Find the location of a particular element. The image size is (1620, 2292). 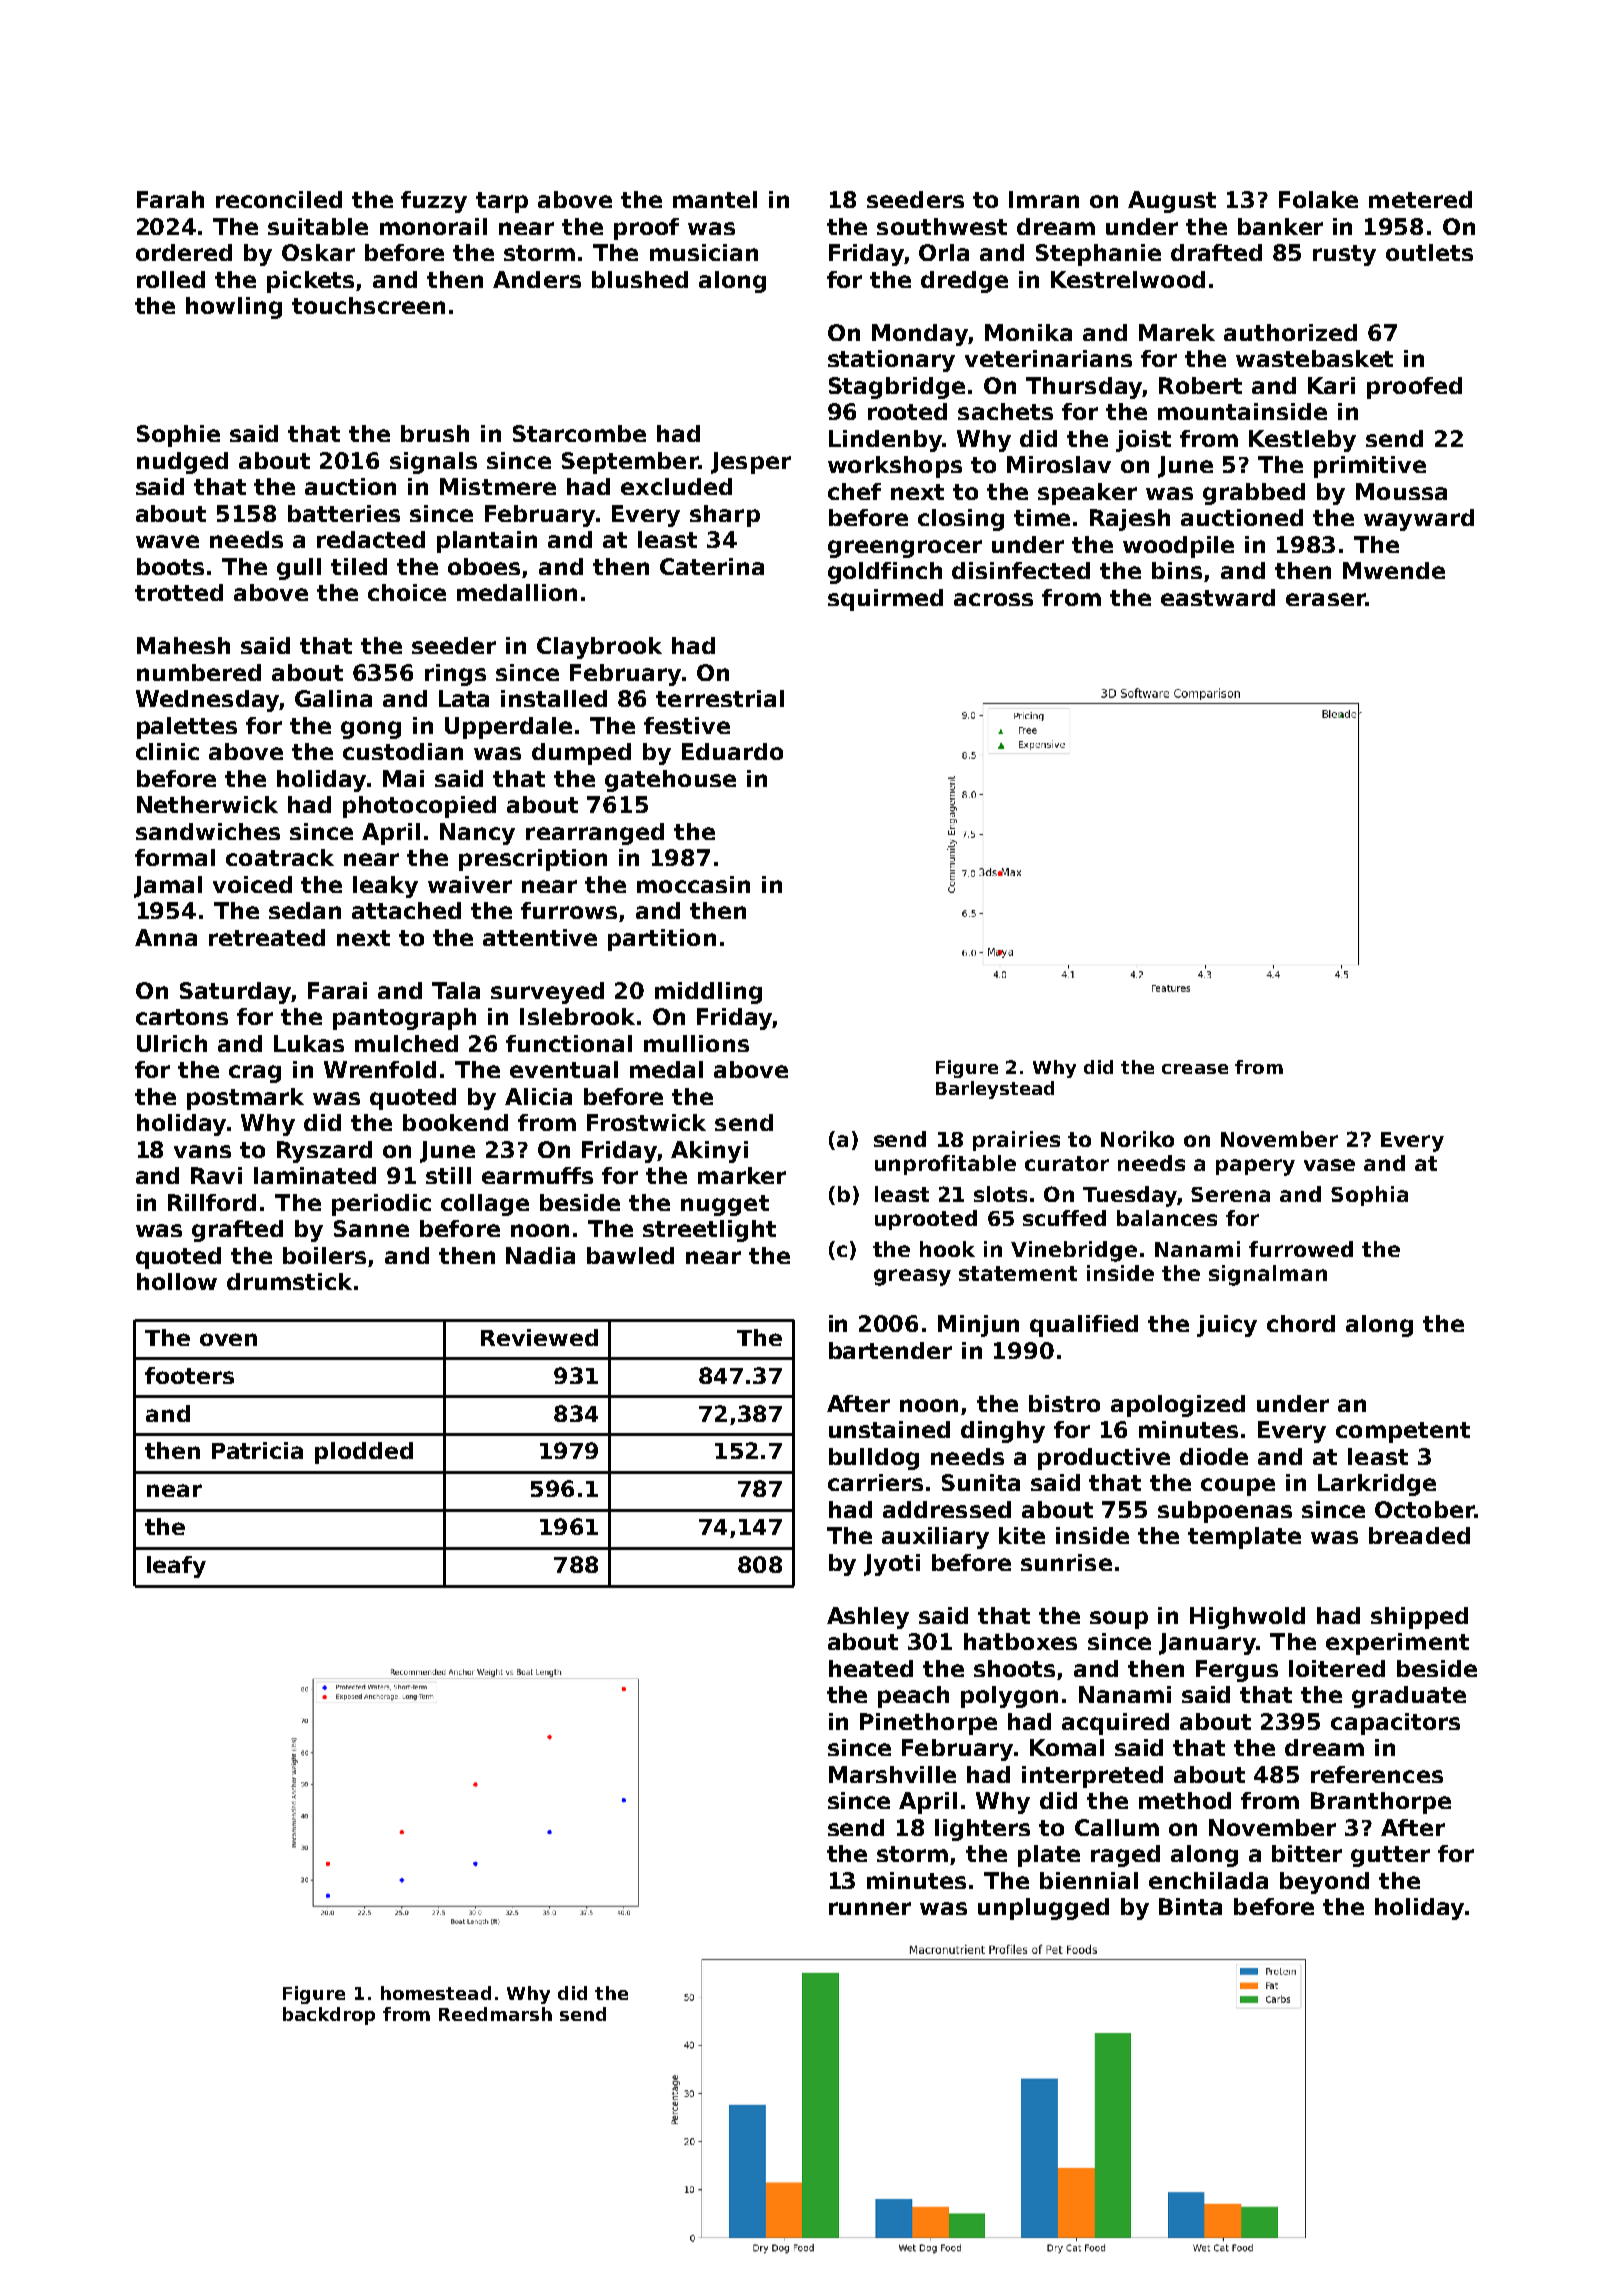

homestead is located at coordinates (436, 1993).
